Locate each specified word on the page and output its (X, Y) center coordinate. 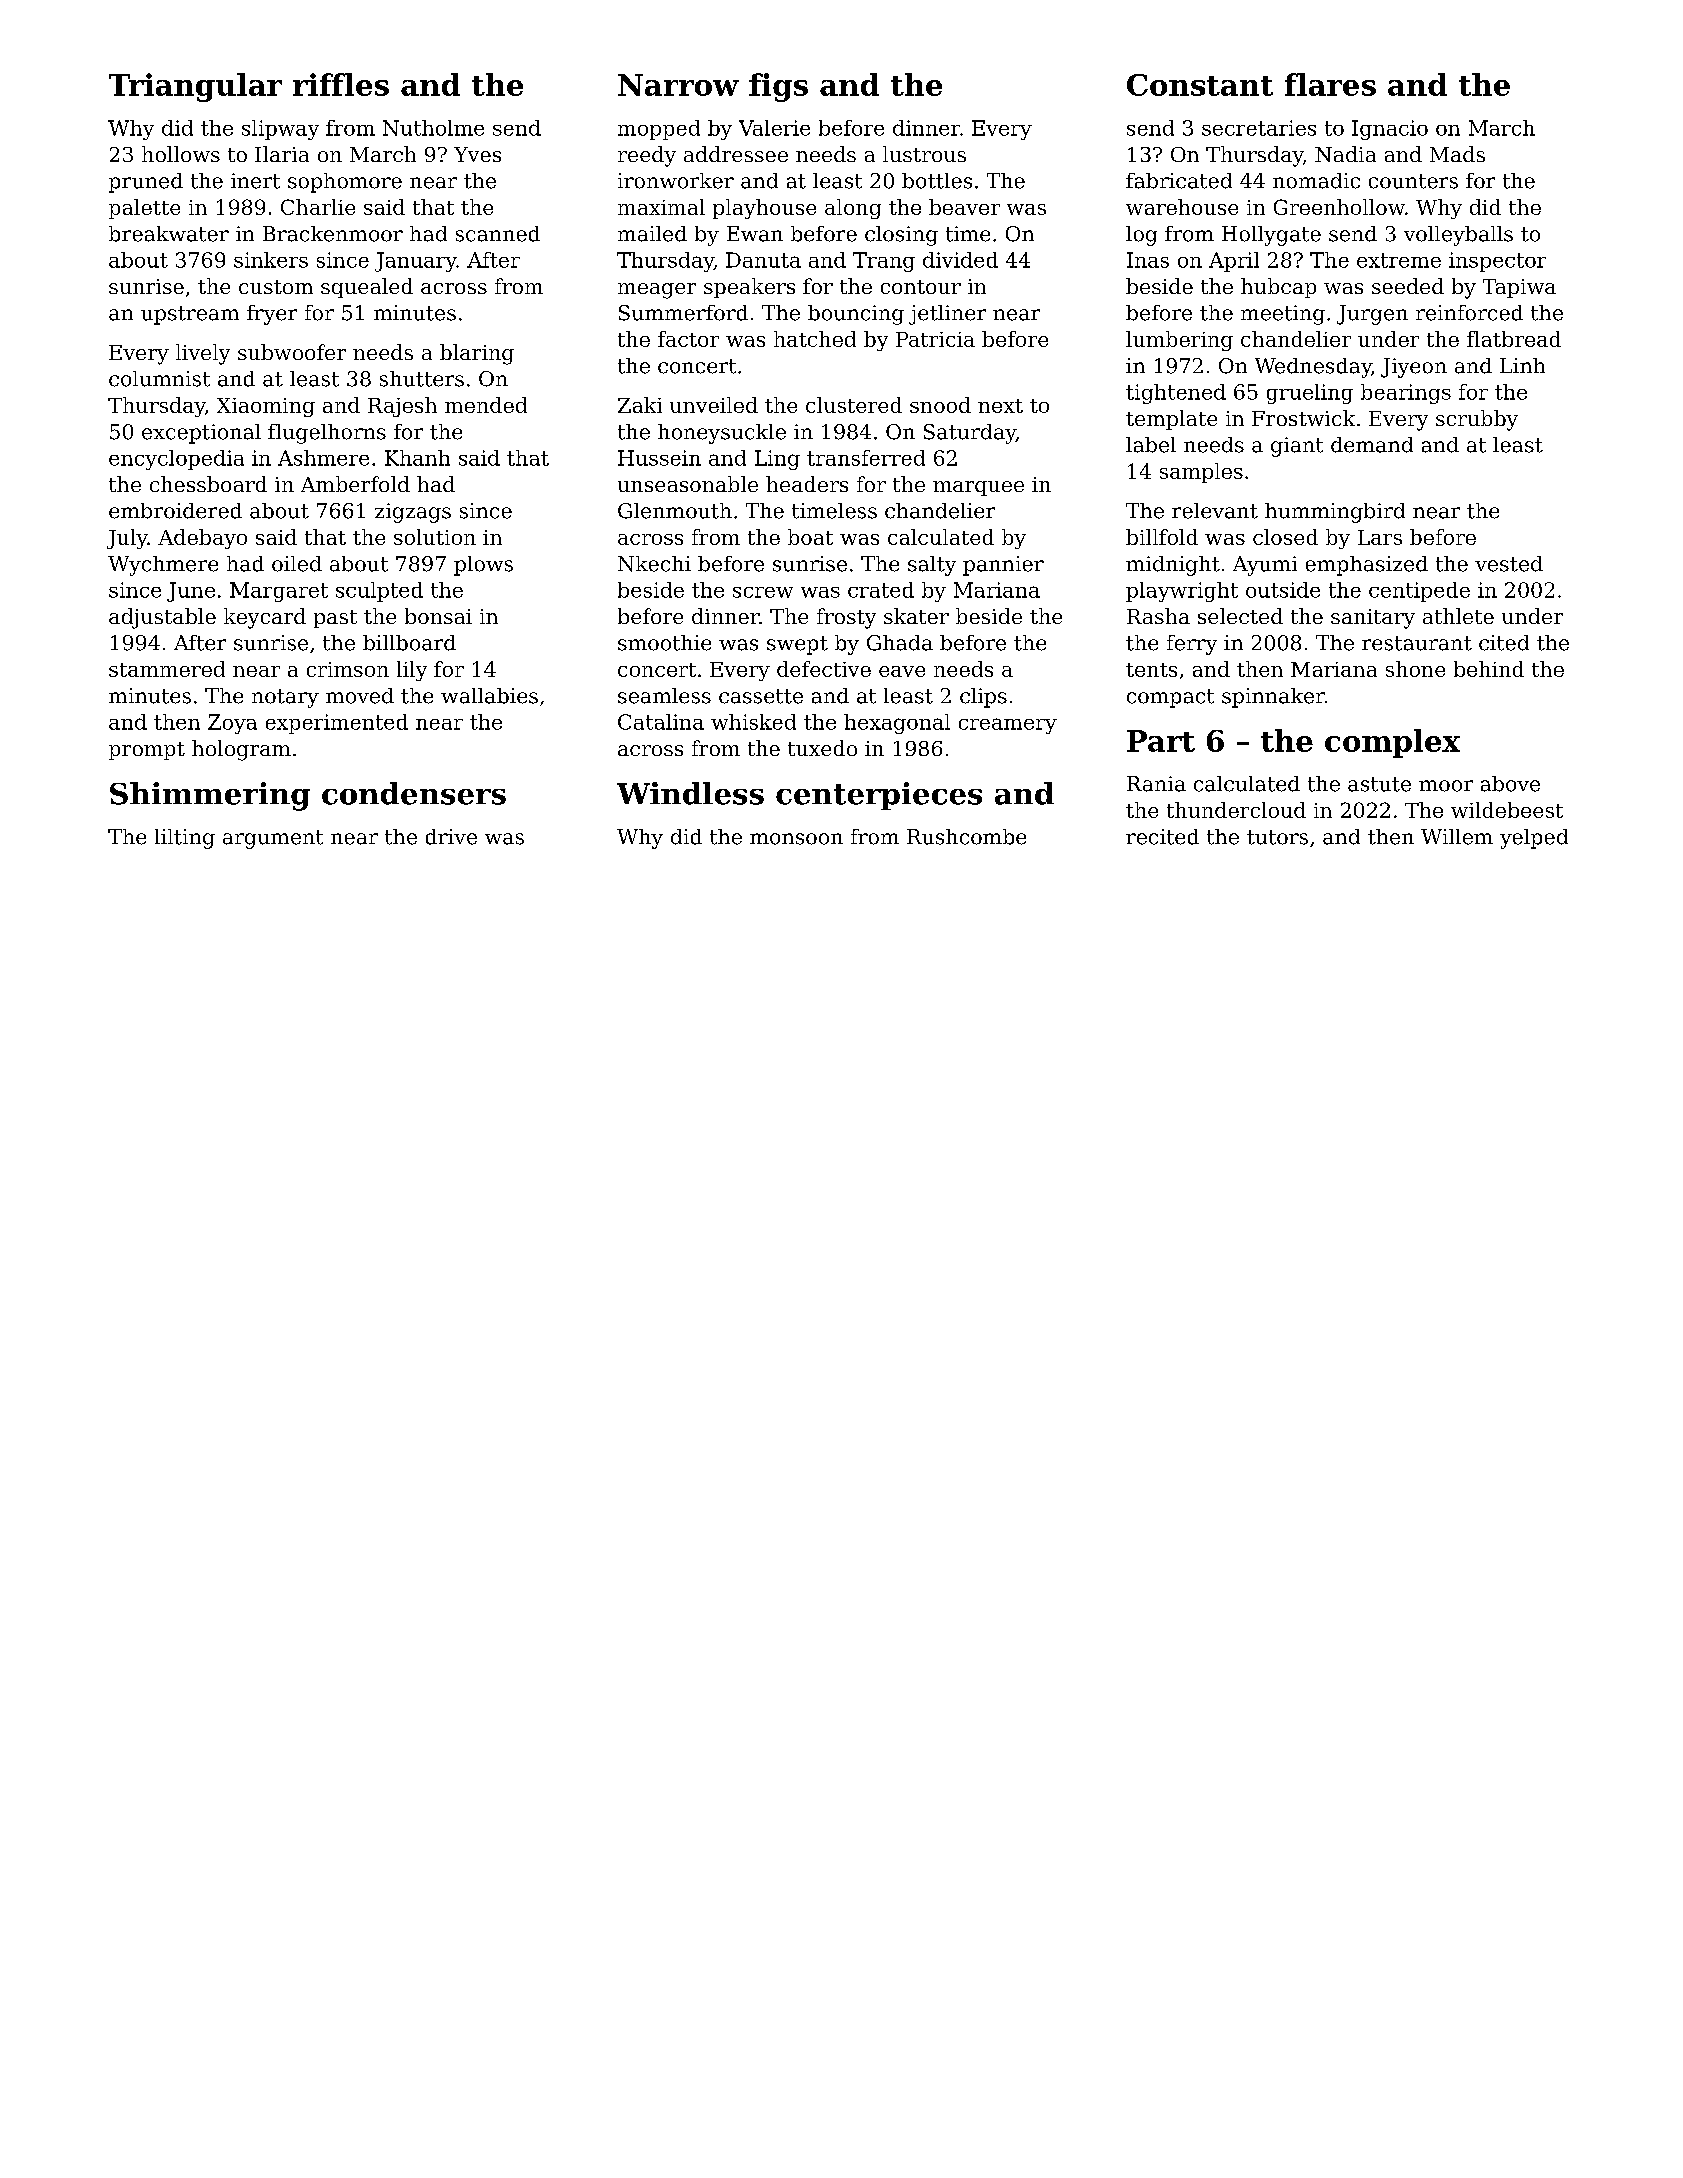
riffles (341, 84)
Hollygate (1271, 236)
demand (1372, 445)
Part (1161, 741)
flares (1330, 84)
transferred (866, 458)
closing (901, 236)
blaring (477, 354)
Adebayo (202, 539)
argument (273, 839)
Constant (1200, 85)
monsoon (796, 839)
